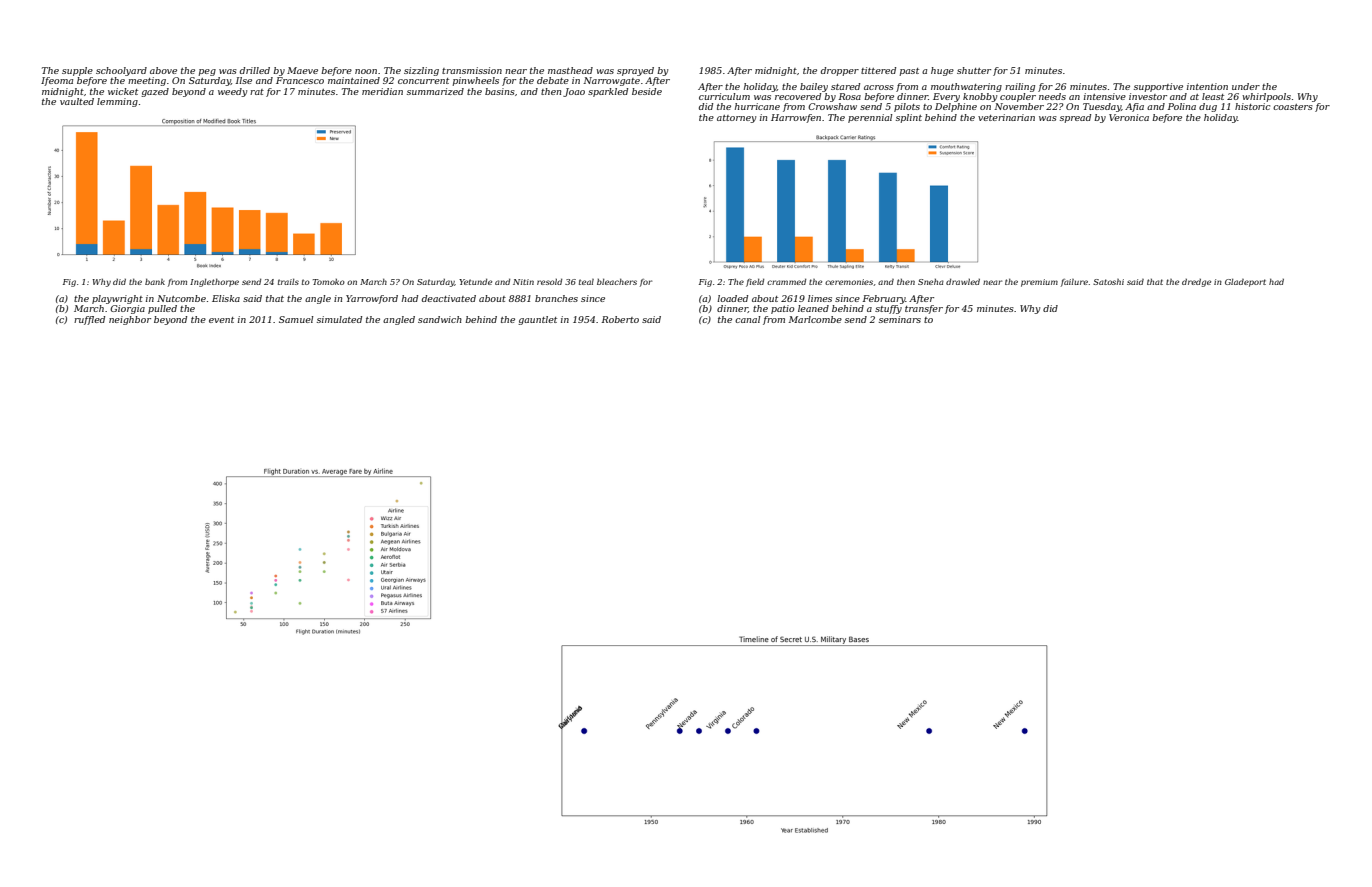 The height and width of the image is (887, 1372). Describe the element at coordinates (1129, 117) in the image. I see `Veronica` at that location.
